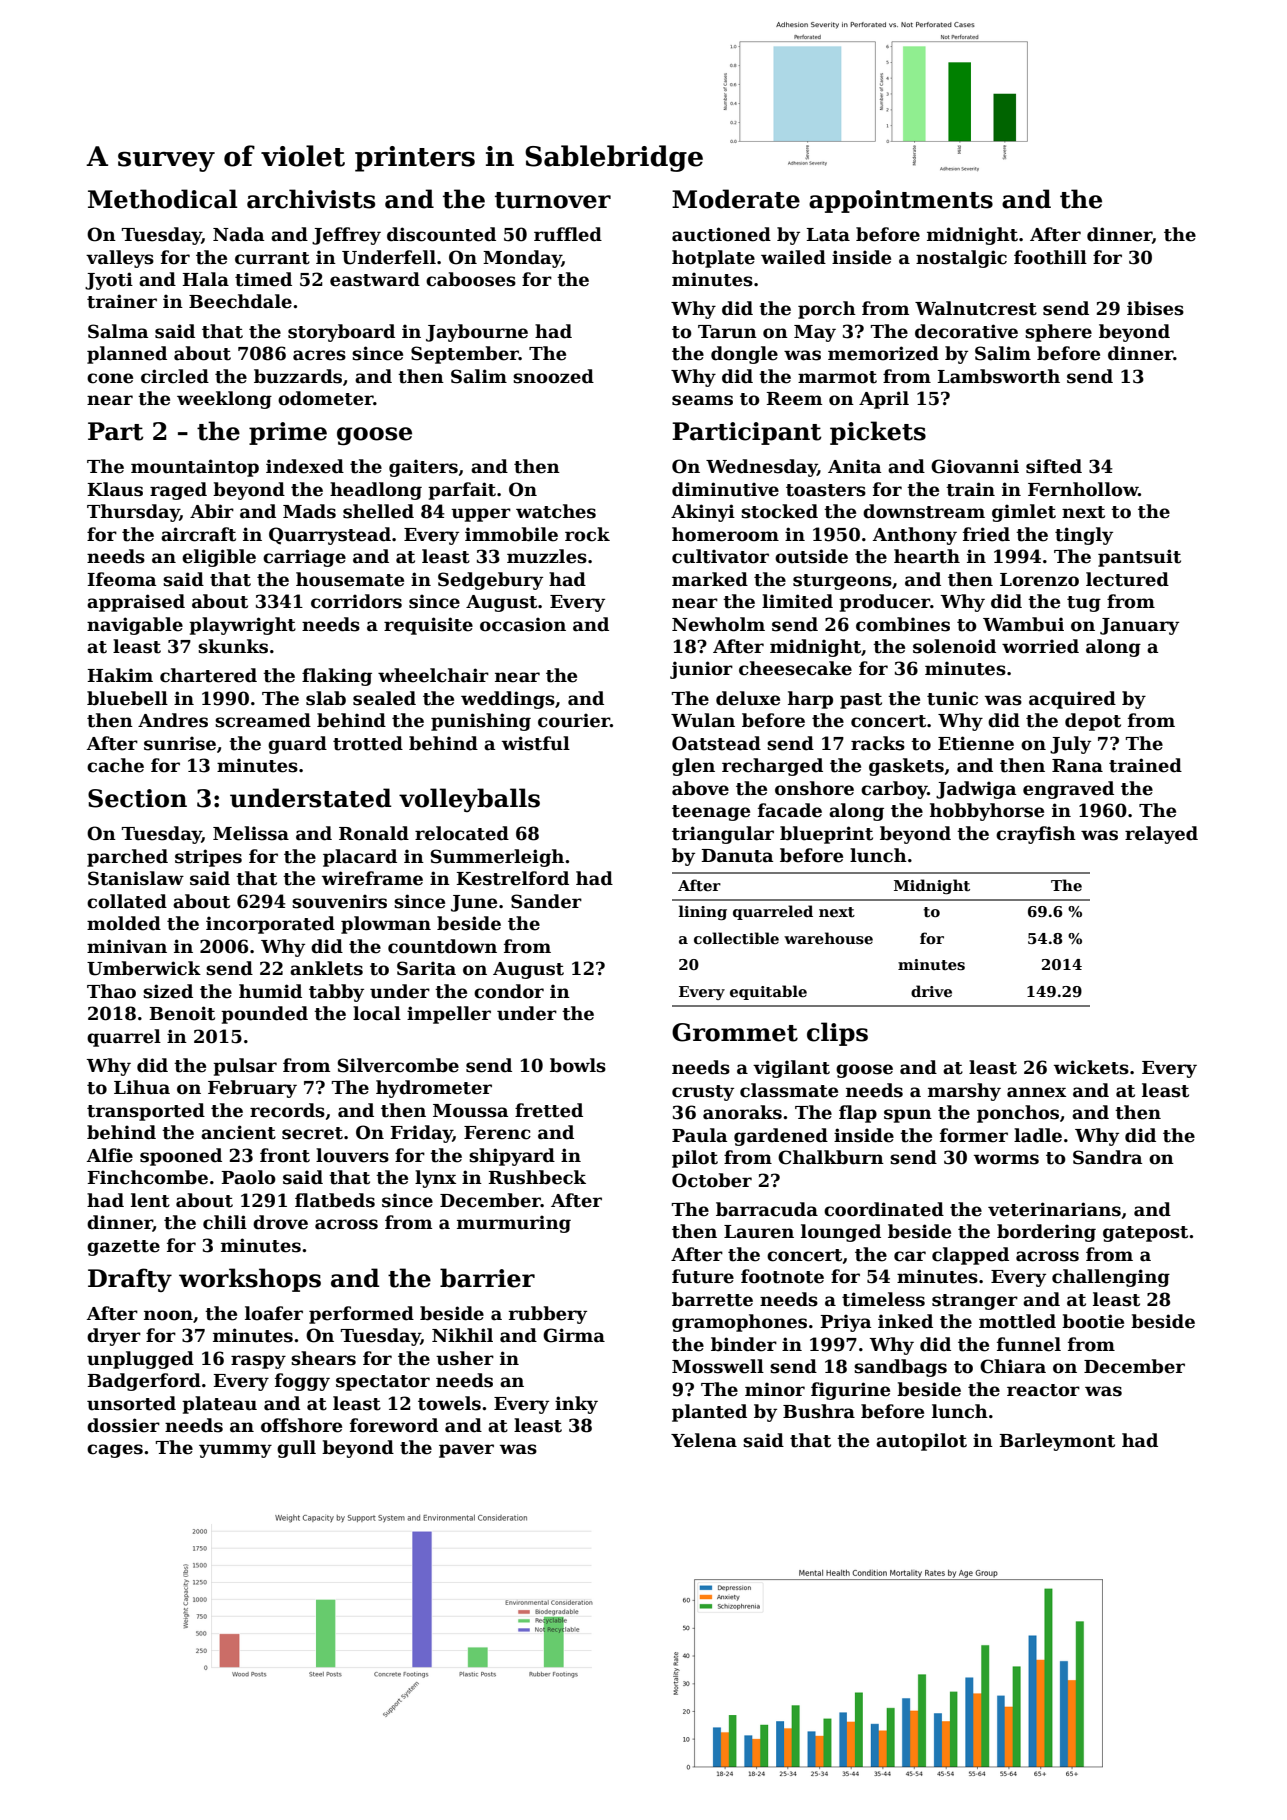 The width and height of the screenshot is (1287, 1820). Describe the element at coordinates (263, 720) in the screenshot. I see `screamed` at that location.
